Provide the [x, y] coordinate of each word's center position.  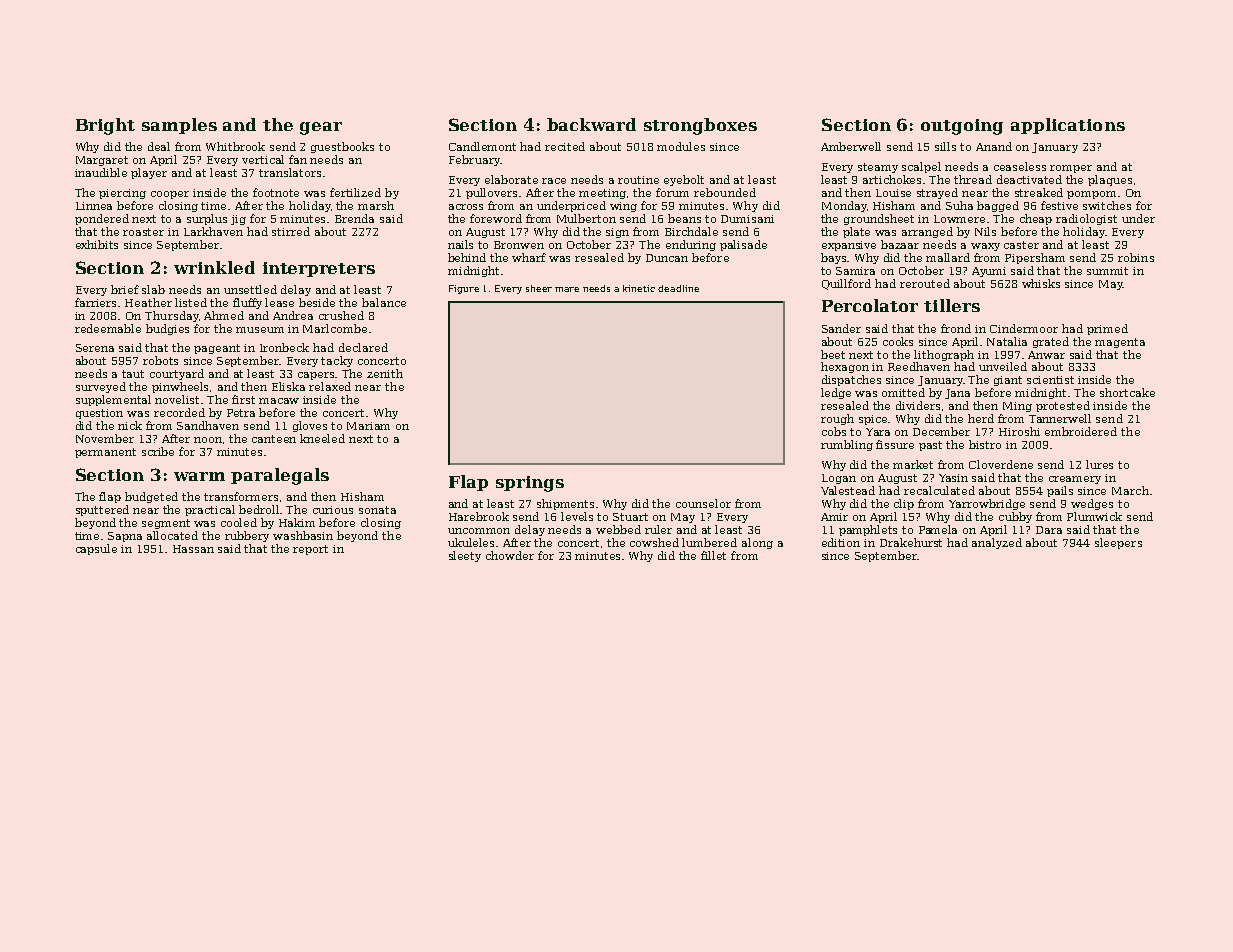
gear [321, 128]
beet [833, 354]
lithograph [944, 355]
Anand [994, 146]
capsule [96, 549]
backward [591, 124]
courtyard [177, 374]
